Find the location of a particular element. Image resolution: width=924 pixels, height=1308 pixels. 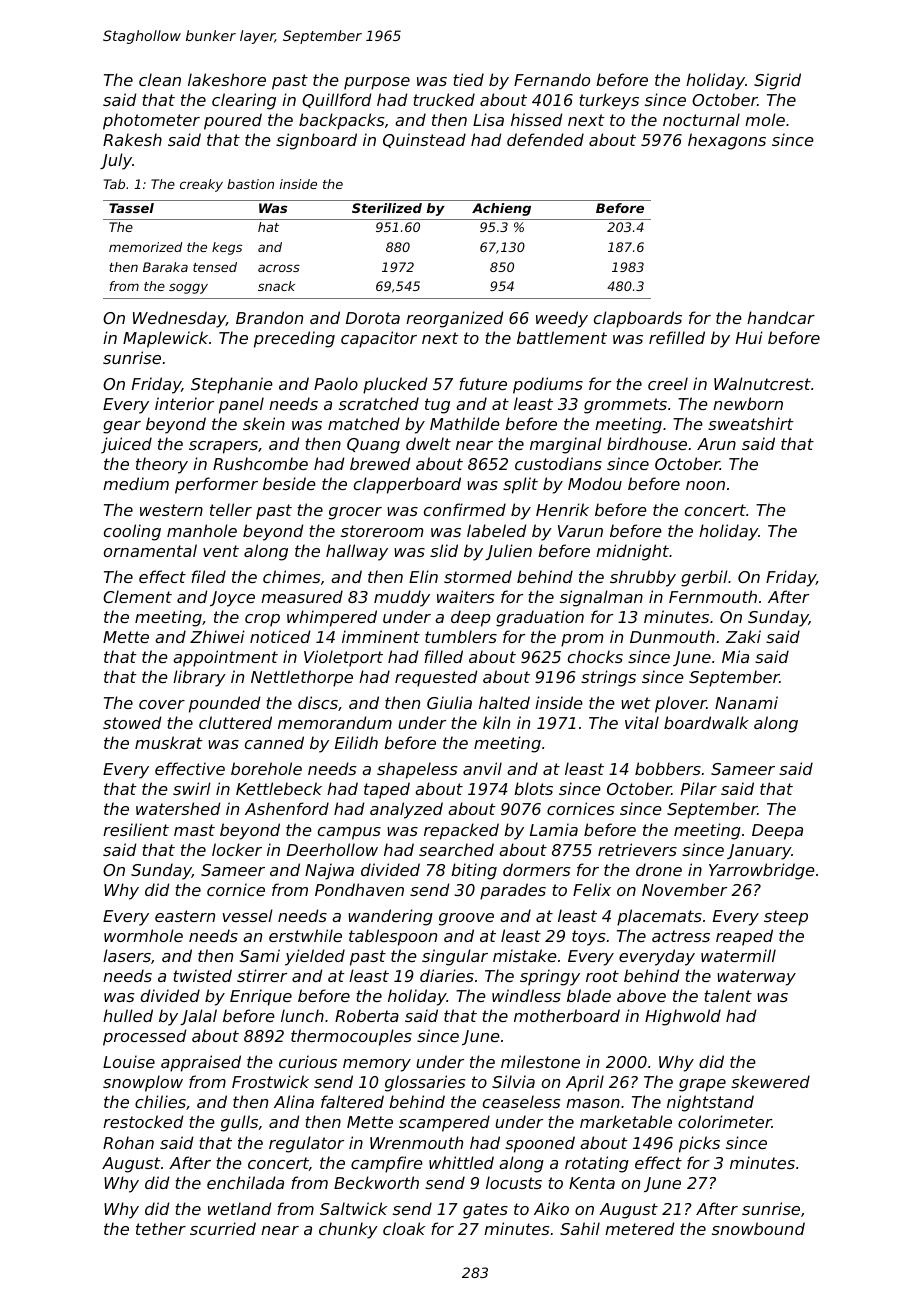

chunky is located at coordinates (348, 1230).
